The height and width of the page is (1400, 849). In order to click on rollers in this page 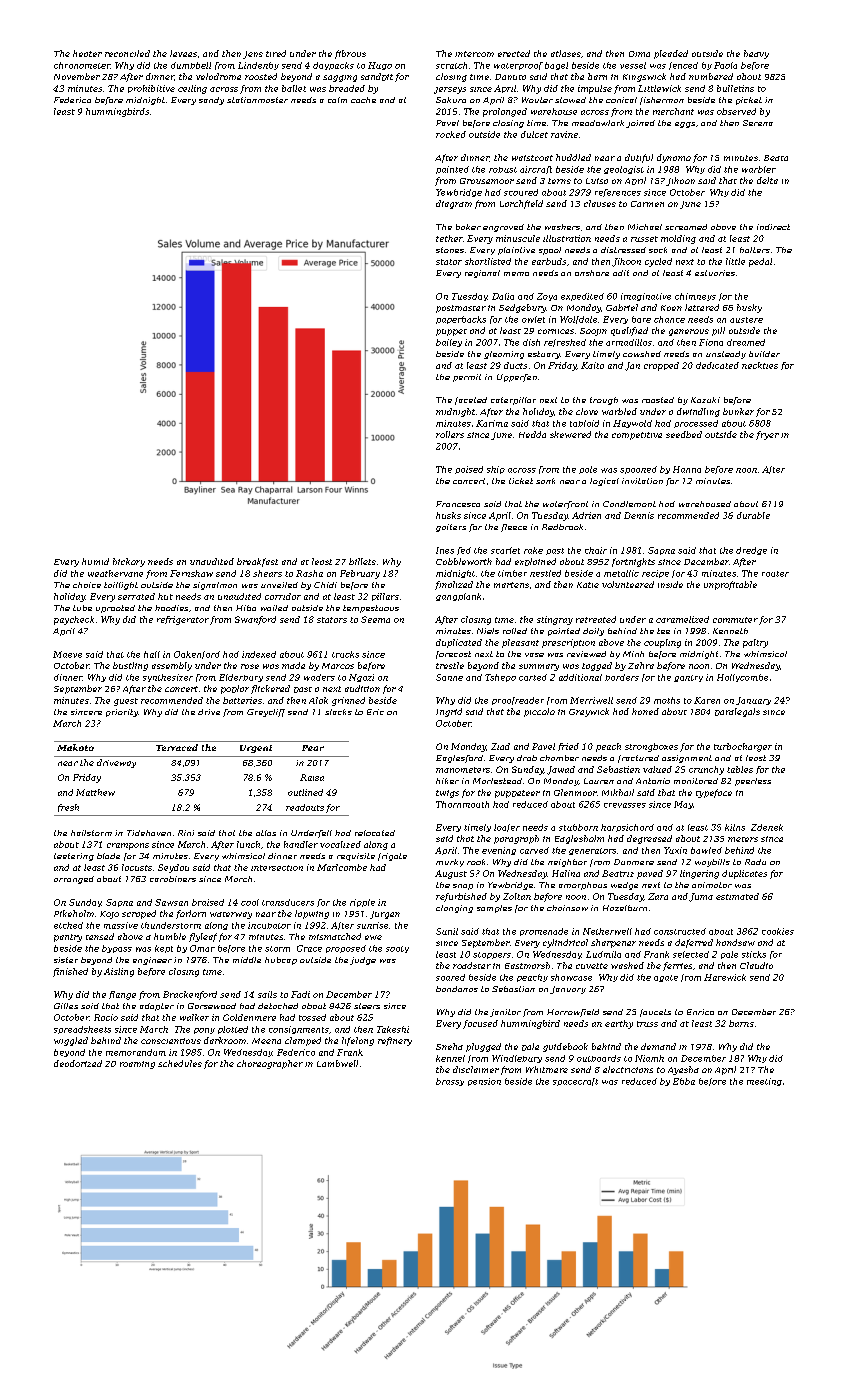, I will do `click(450, 434)`.
